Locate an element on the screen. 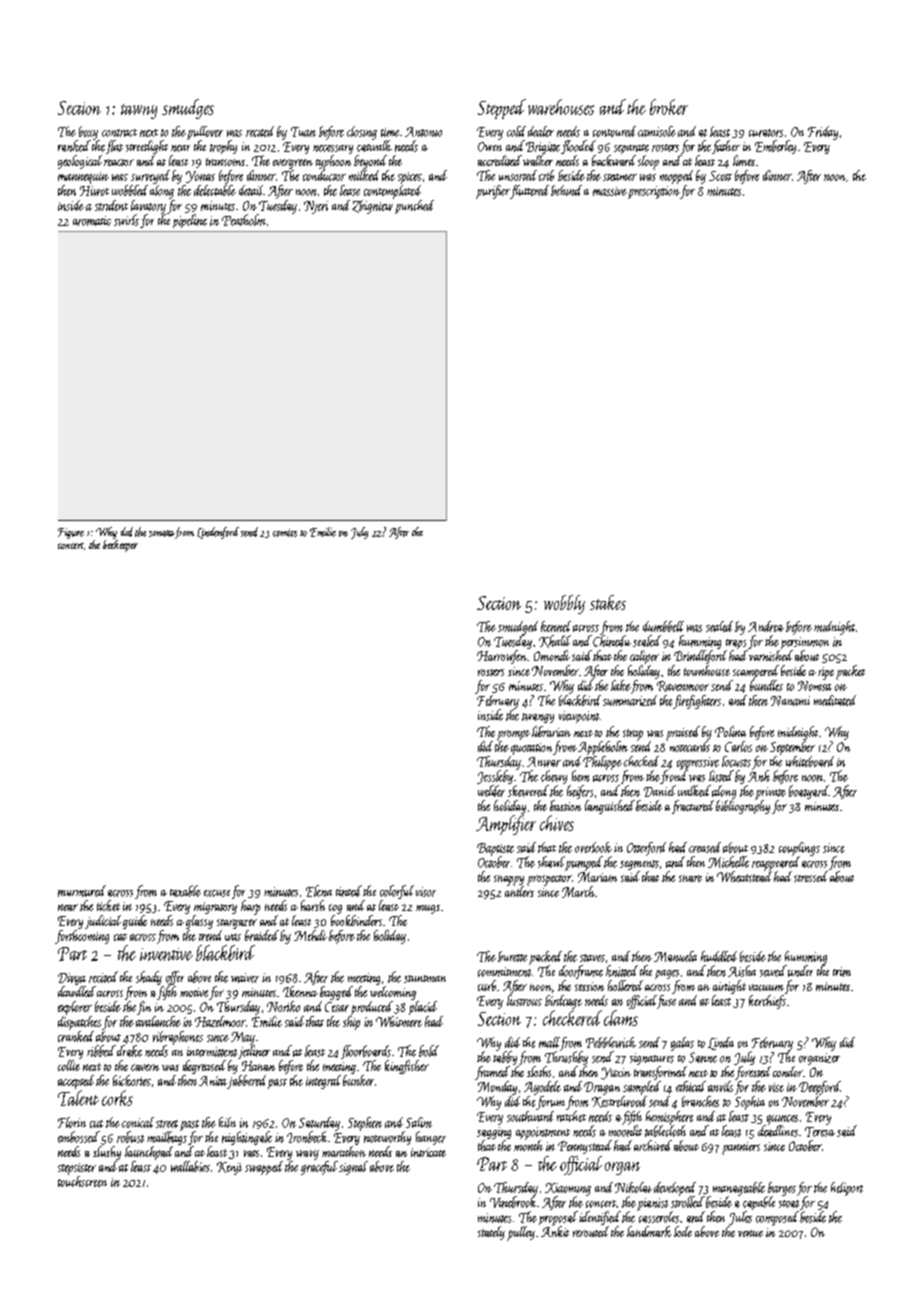 This screenshot has height=1308, width=924. stepsister is located at coordinates (77, 1169).
